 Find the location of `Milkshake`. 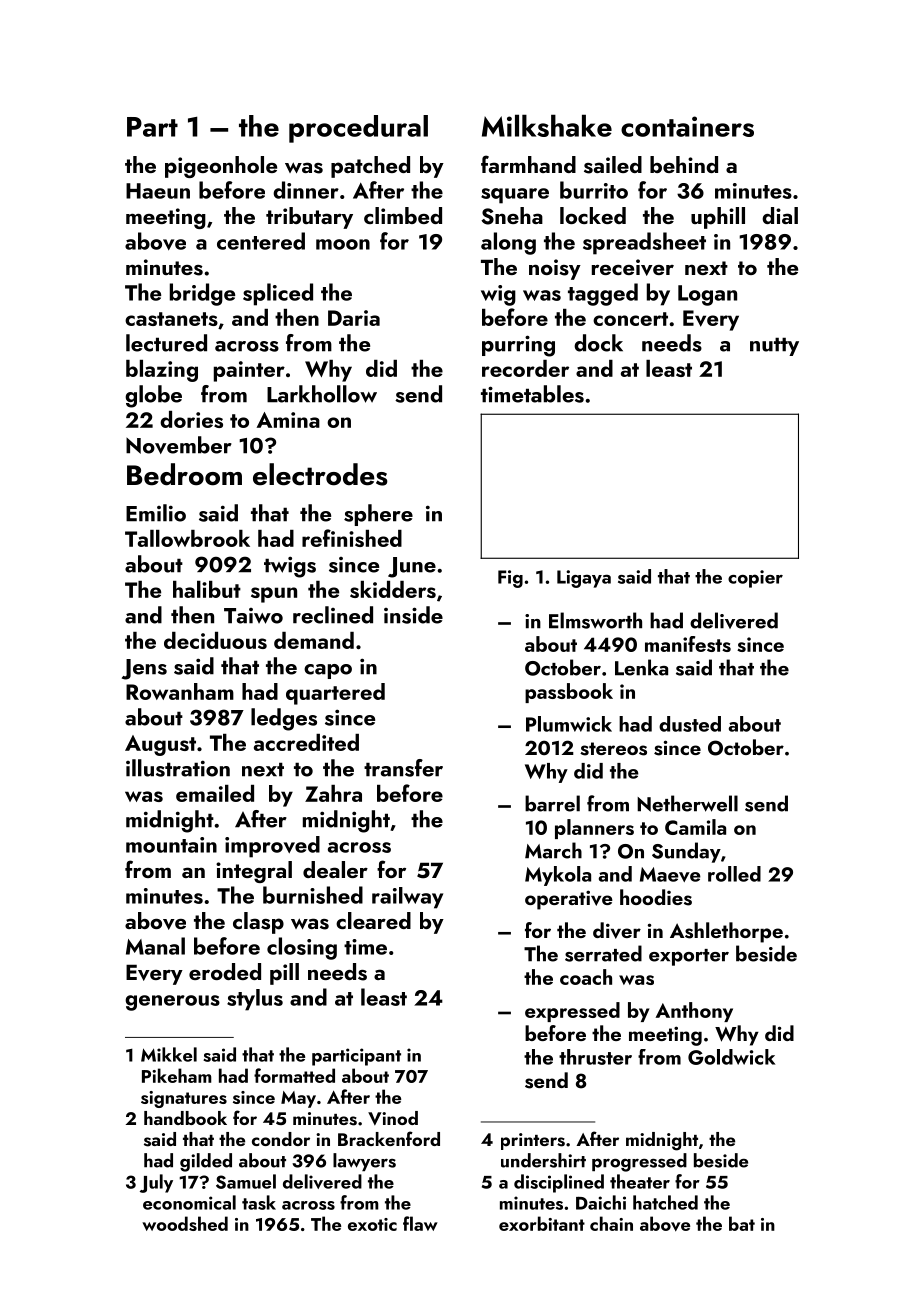

Milkshake is located at coordinates (547, 125).
